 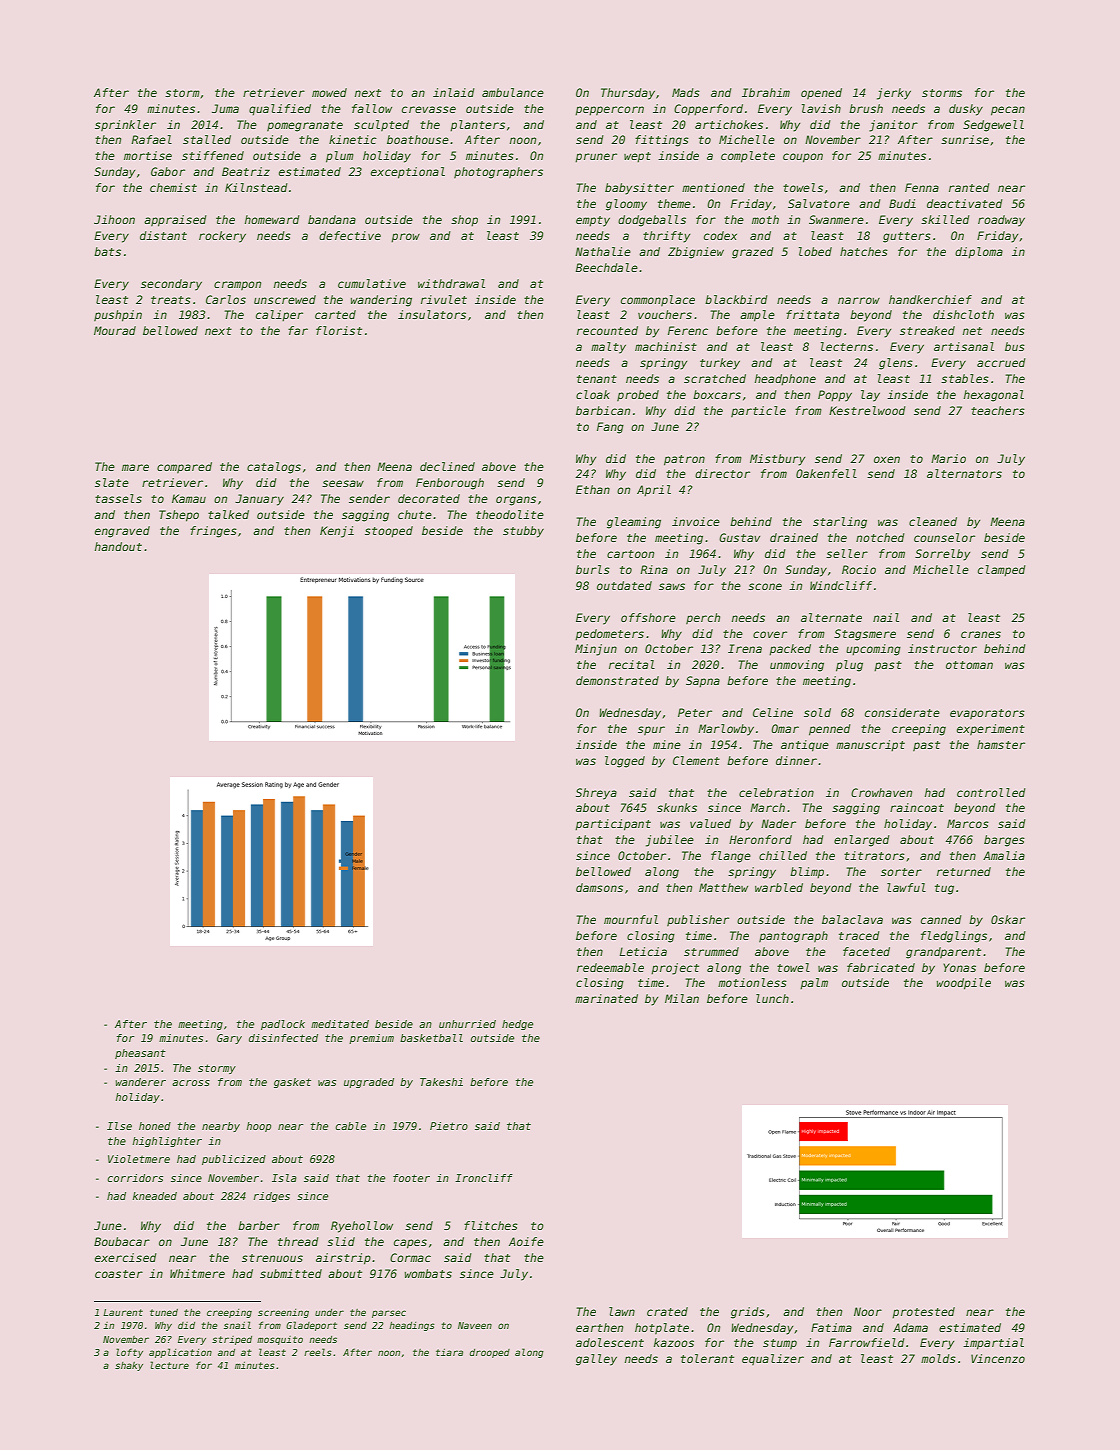 I want to click on bandana, so click(x=332, y=219).
